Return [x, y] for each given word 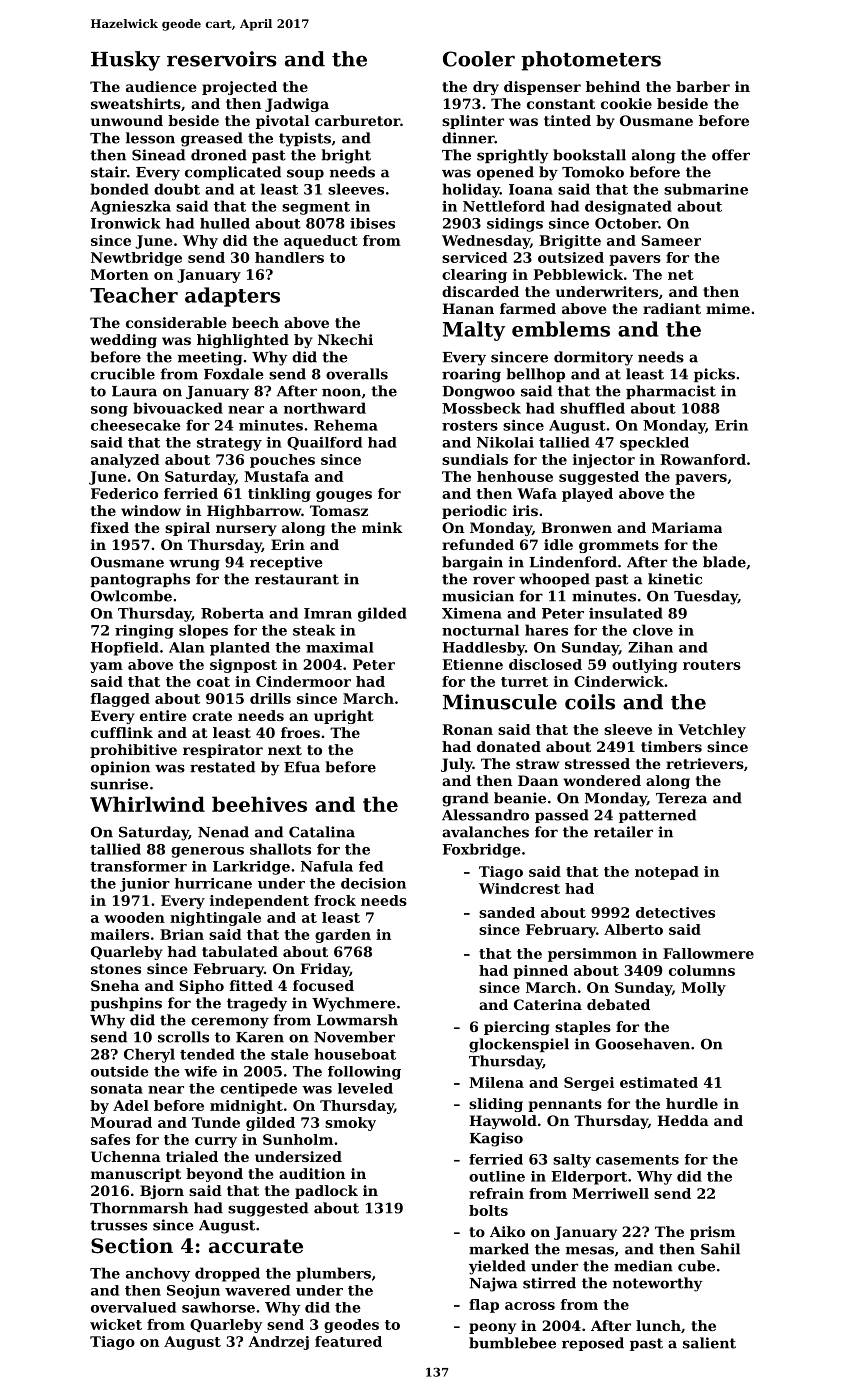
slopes [203, 631]
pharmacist [671, 392]
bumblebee [512, 1343]
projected [239, 88]
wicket [116, 1324]
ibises [372, 223]
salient [709, 1343]
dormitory [593, 358]
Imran [328, 613]
